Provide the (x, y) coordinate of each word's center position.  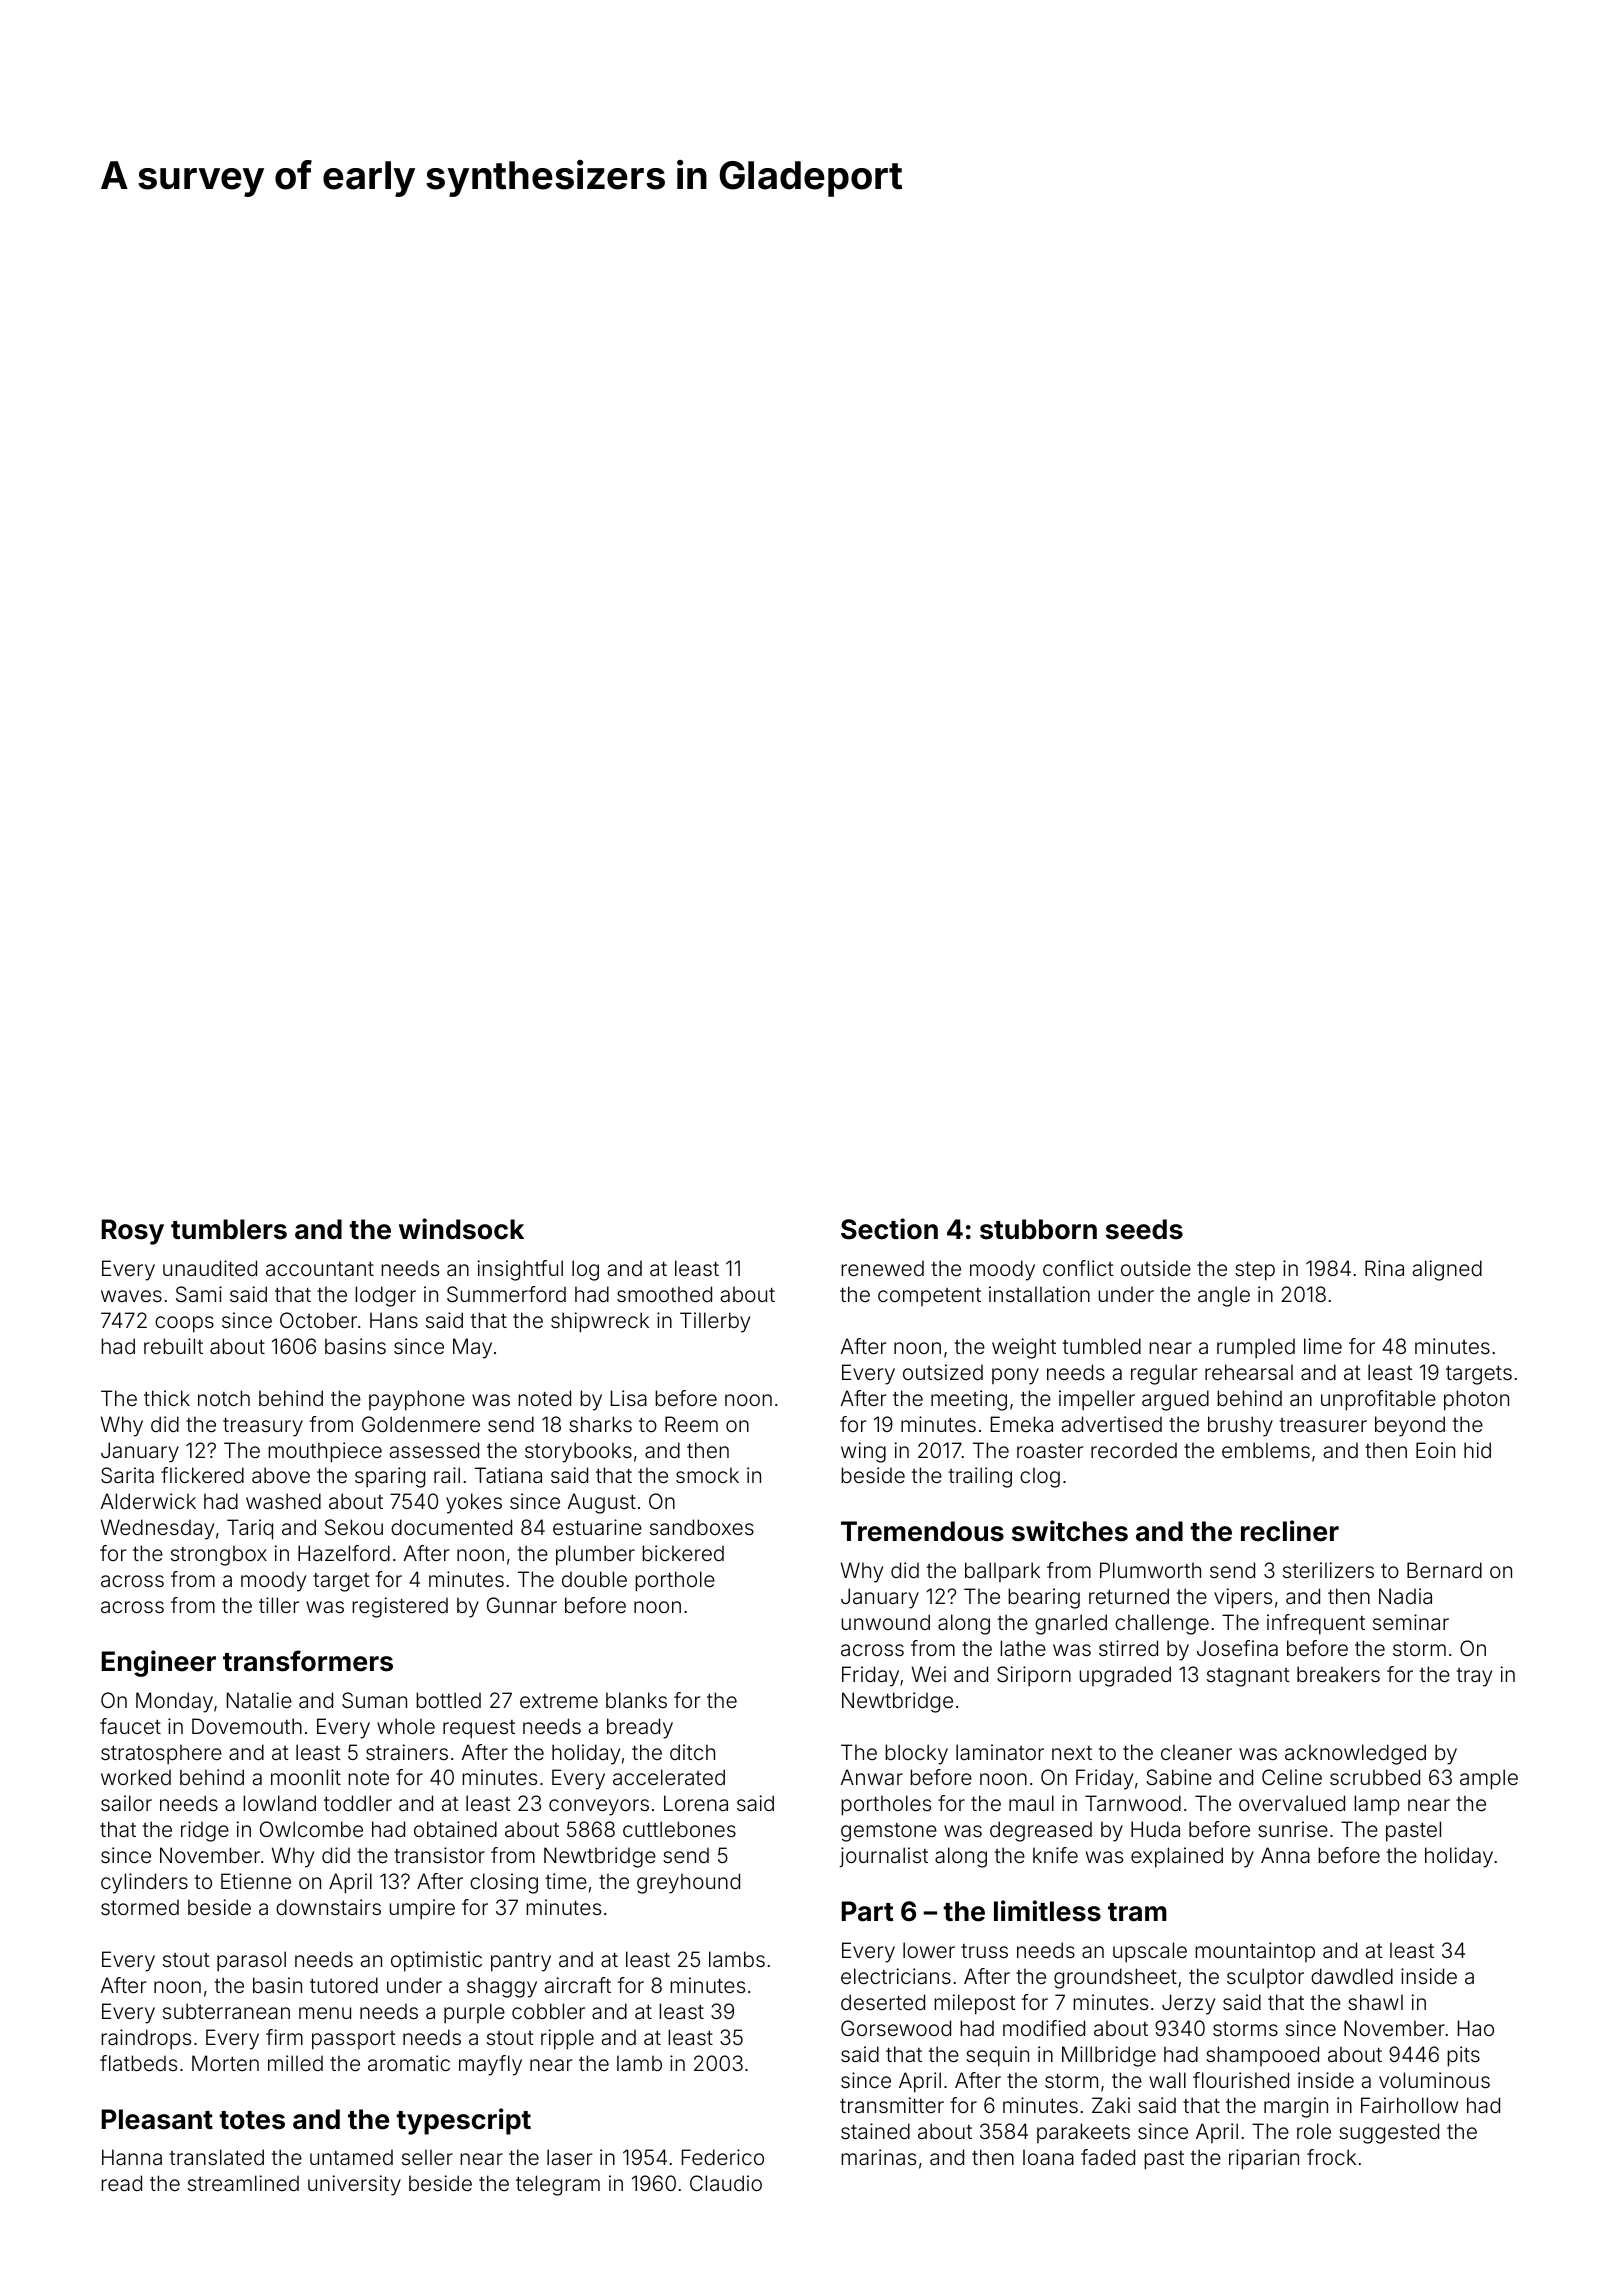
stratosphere (161, 1754)
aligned (1447, 1270)
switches (1070, 1531)
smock (707, 1475)
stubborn (1038, 1229)
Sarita (127, 1475)
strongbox (219, 1555)
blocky (916, 1754)
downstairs (328, 1907)
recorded (1134, 1450)
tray (1474, 1677)
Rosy (133, 1232)
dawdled (1352, 1976)
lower (929, 1950)
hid (1477, 1450)
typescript (464, 2121)
